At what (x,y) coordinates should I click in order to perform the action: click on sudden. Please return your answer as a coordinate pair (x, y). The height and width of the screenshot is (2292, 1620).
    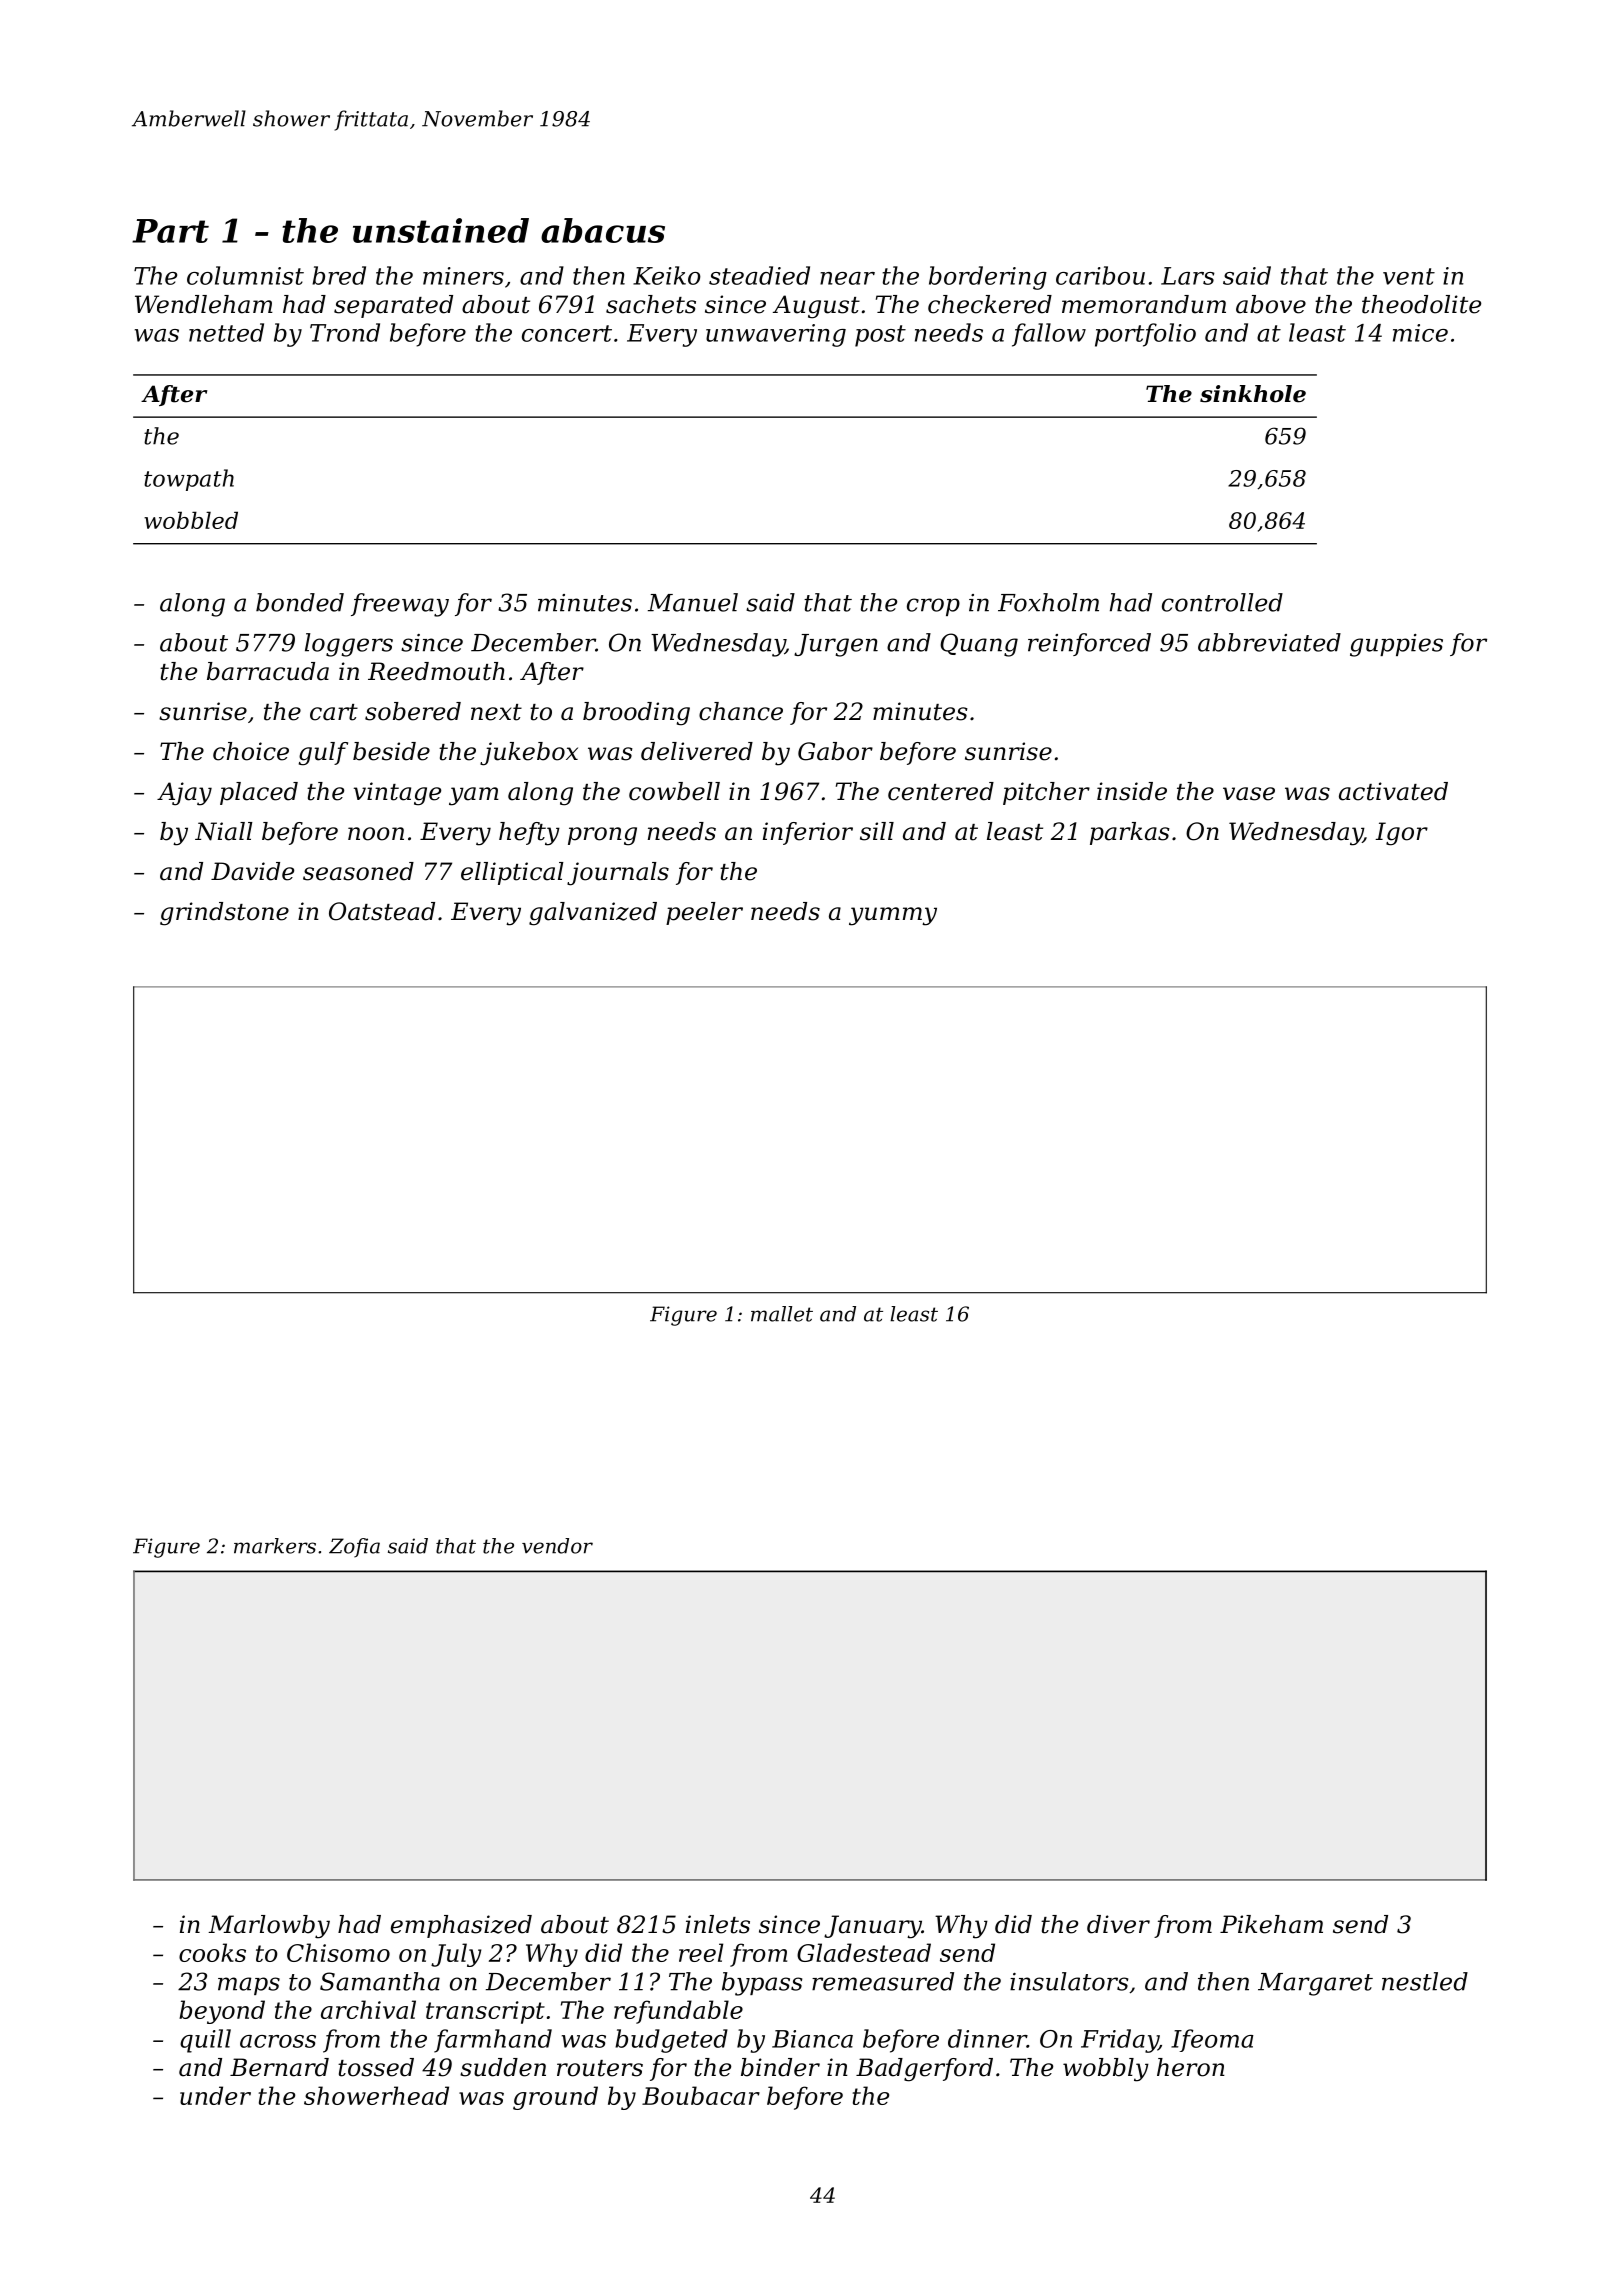
    Looking at the image, I should click on (503, 2067).
